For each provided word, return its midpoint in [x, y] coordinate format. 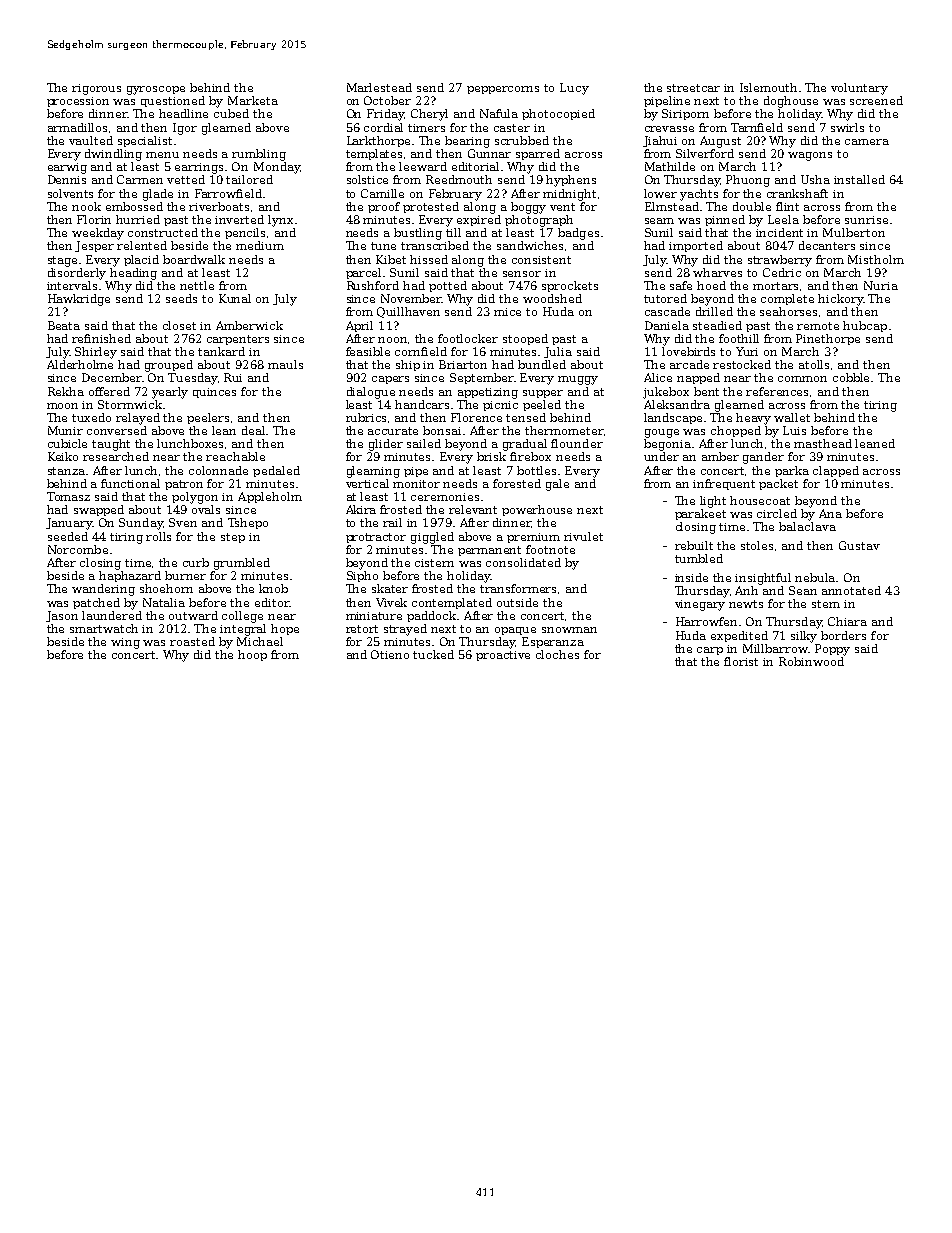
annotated [851, 590]
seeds [181, 298]
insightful [763, 579]
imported [696, 246]
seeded [68, 536]
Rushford [373, 285]
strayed [405, 630]
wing [125, 643]
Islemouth [768, 87]
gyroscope [156, 90]
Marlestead [379, 87]
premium [533, 538]
